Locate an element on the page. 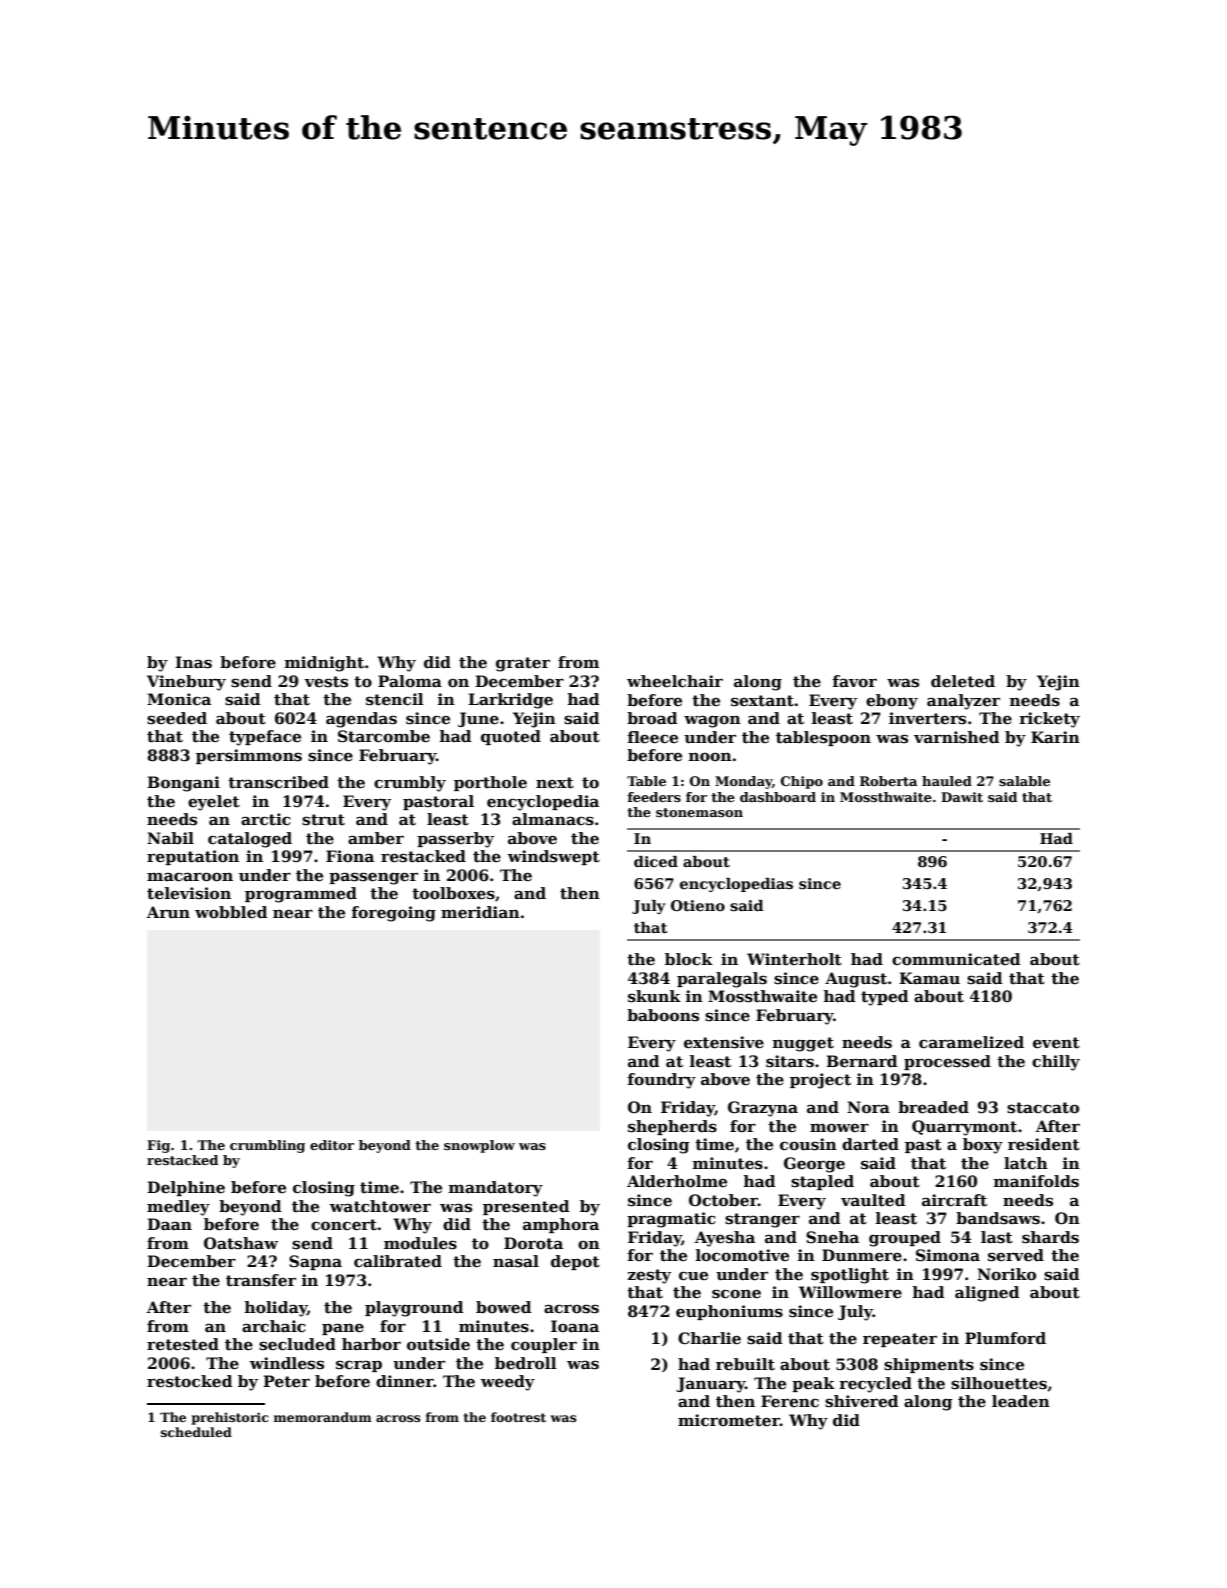 The width and height of the document is (1227, 1588). leaden is located at coordinates (1021, 1401).
